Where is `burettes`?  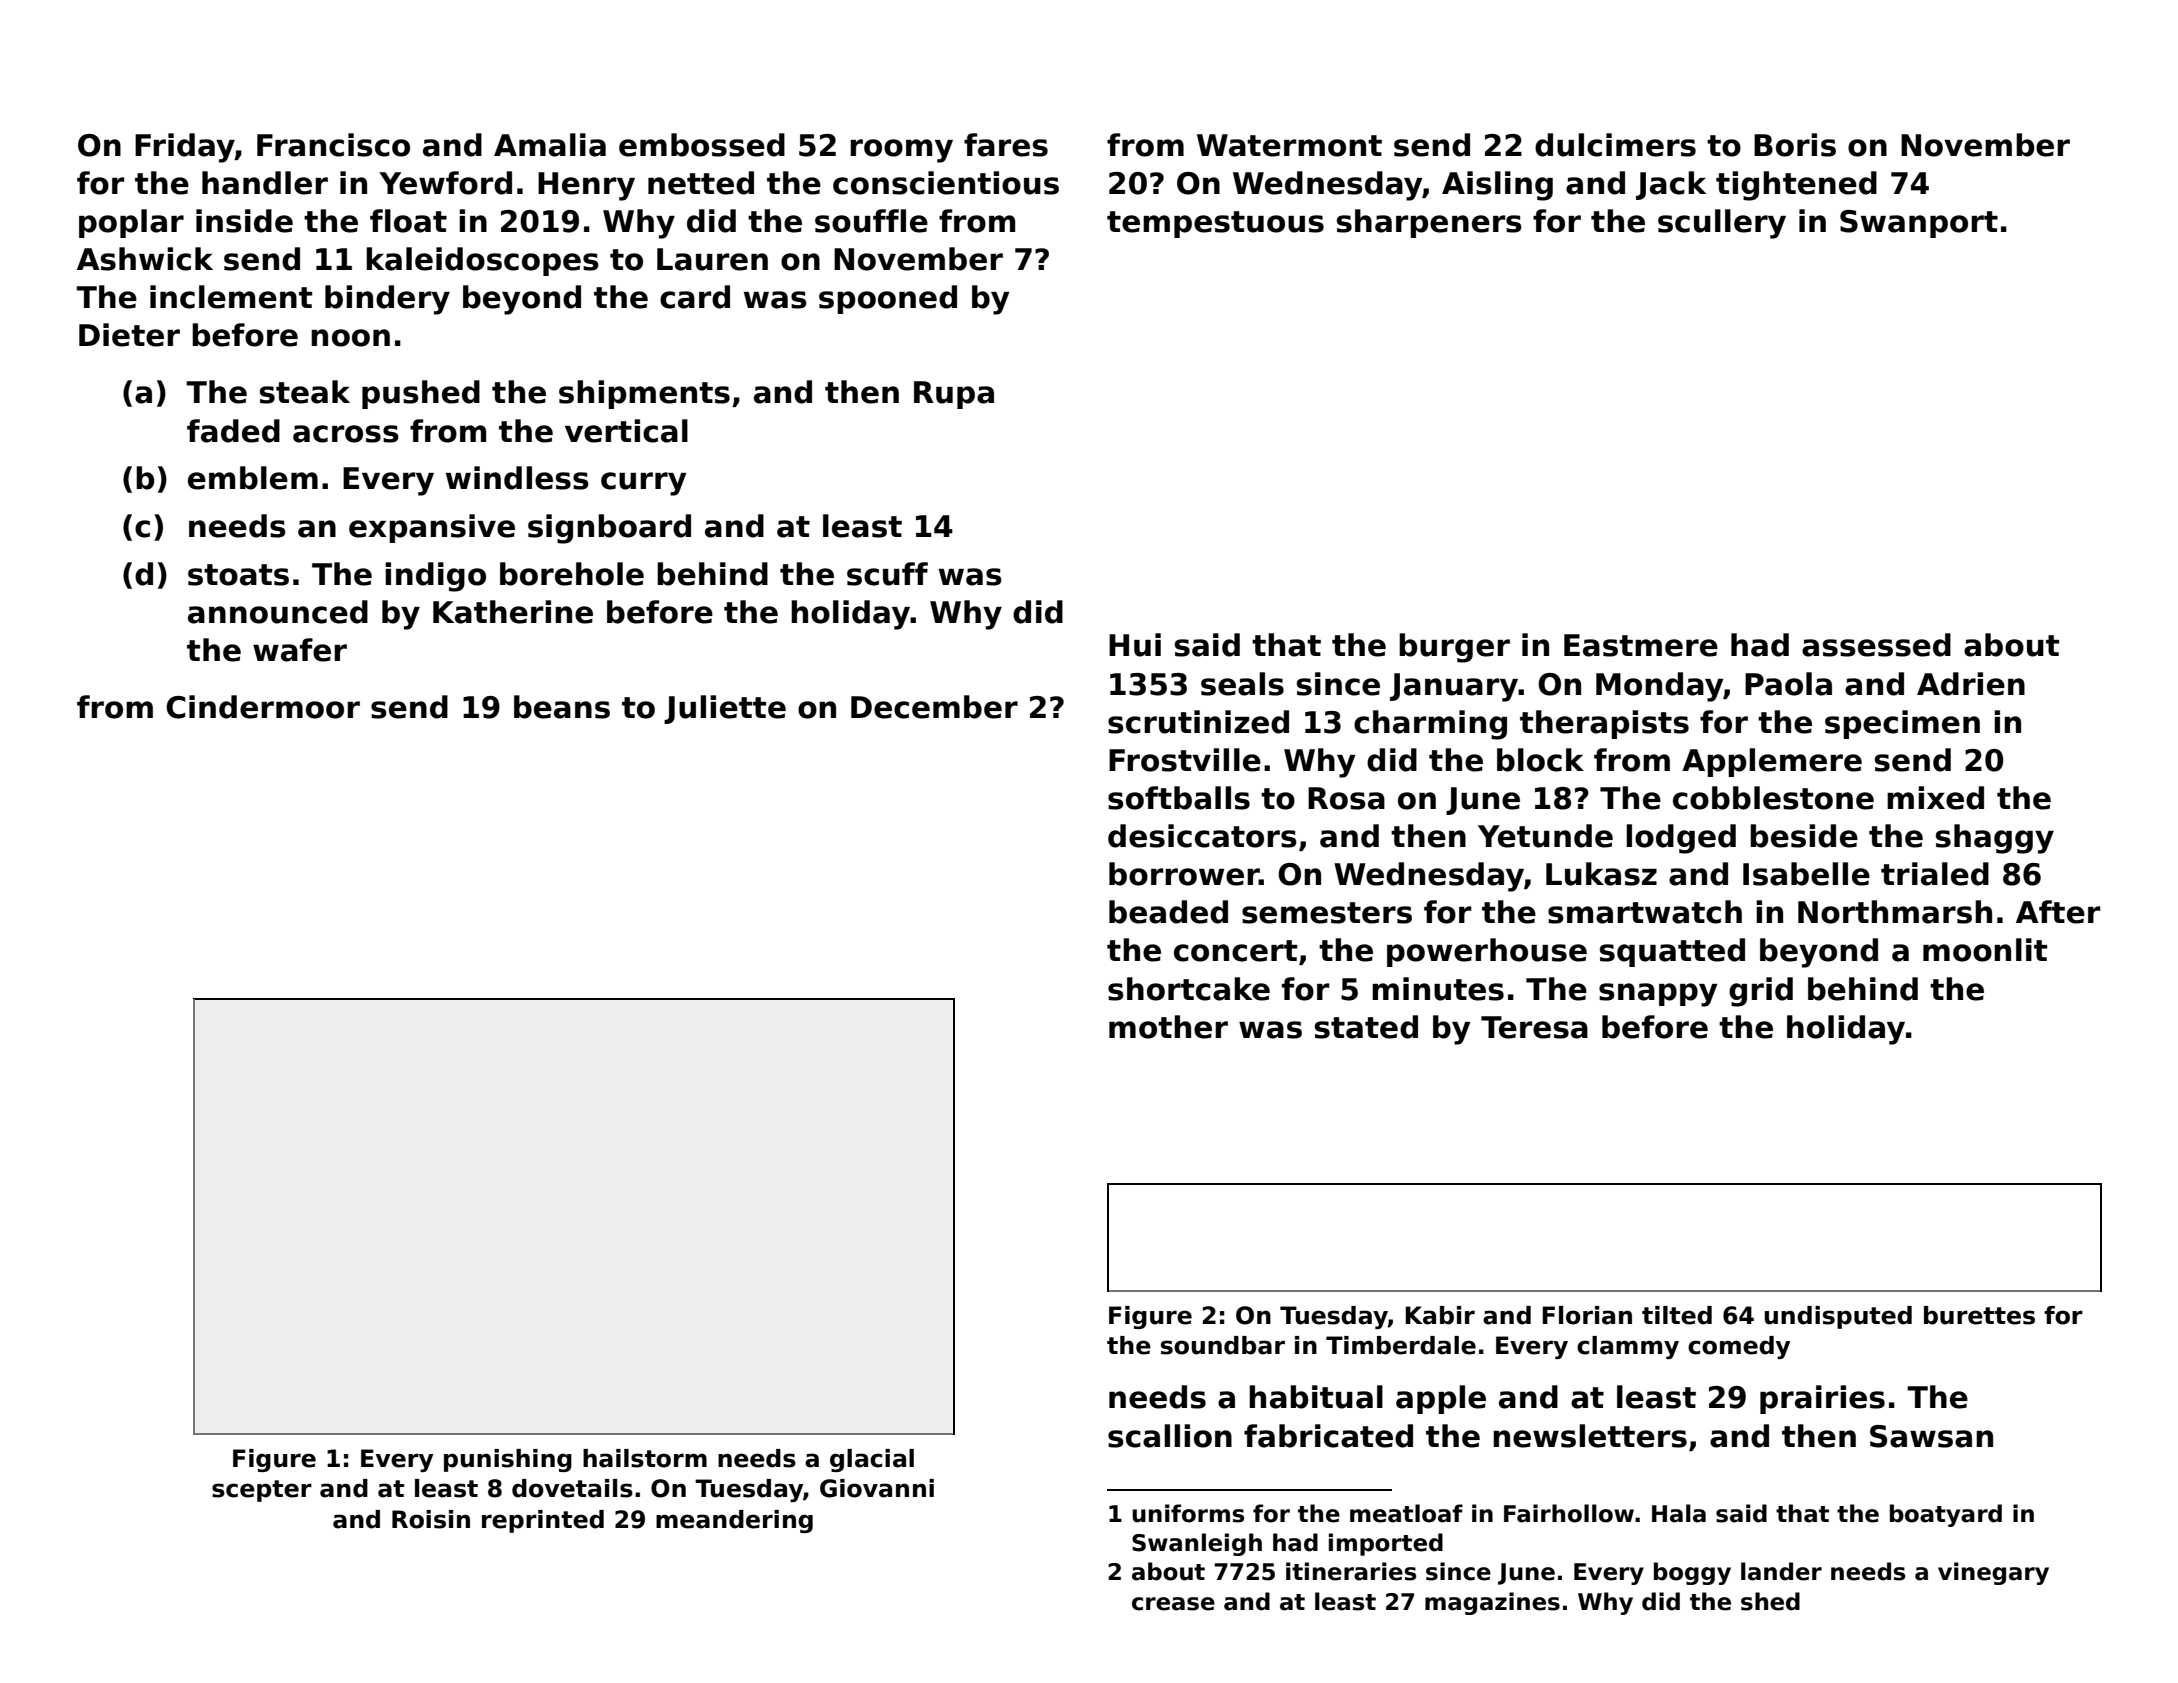 burettes is located at coordinates (1979, 1315).
